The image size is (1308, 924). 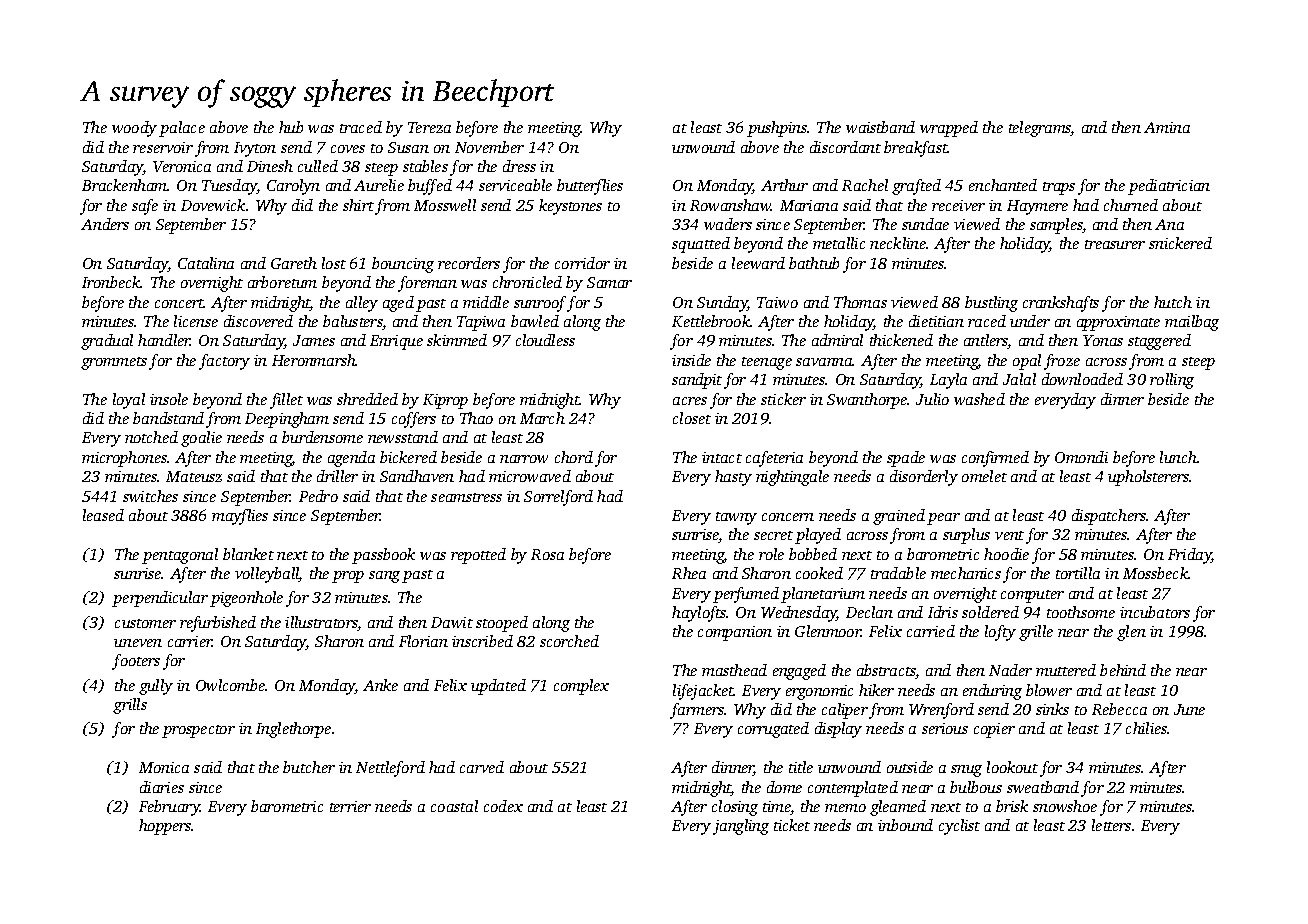 What do you see at coordinates (777, 129) in the image?
I see `pushpins` at bounding box center [777, 129].
